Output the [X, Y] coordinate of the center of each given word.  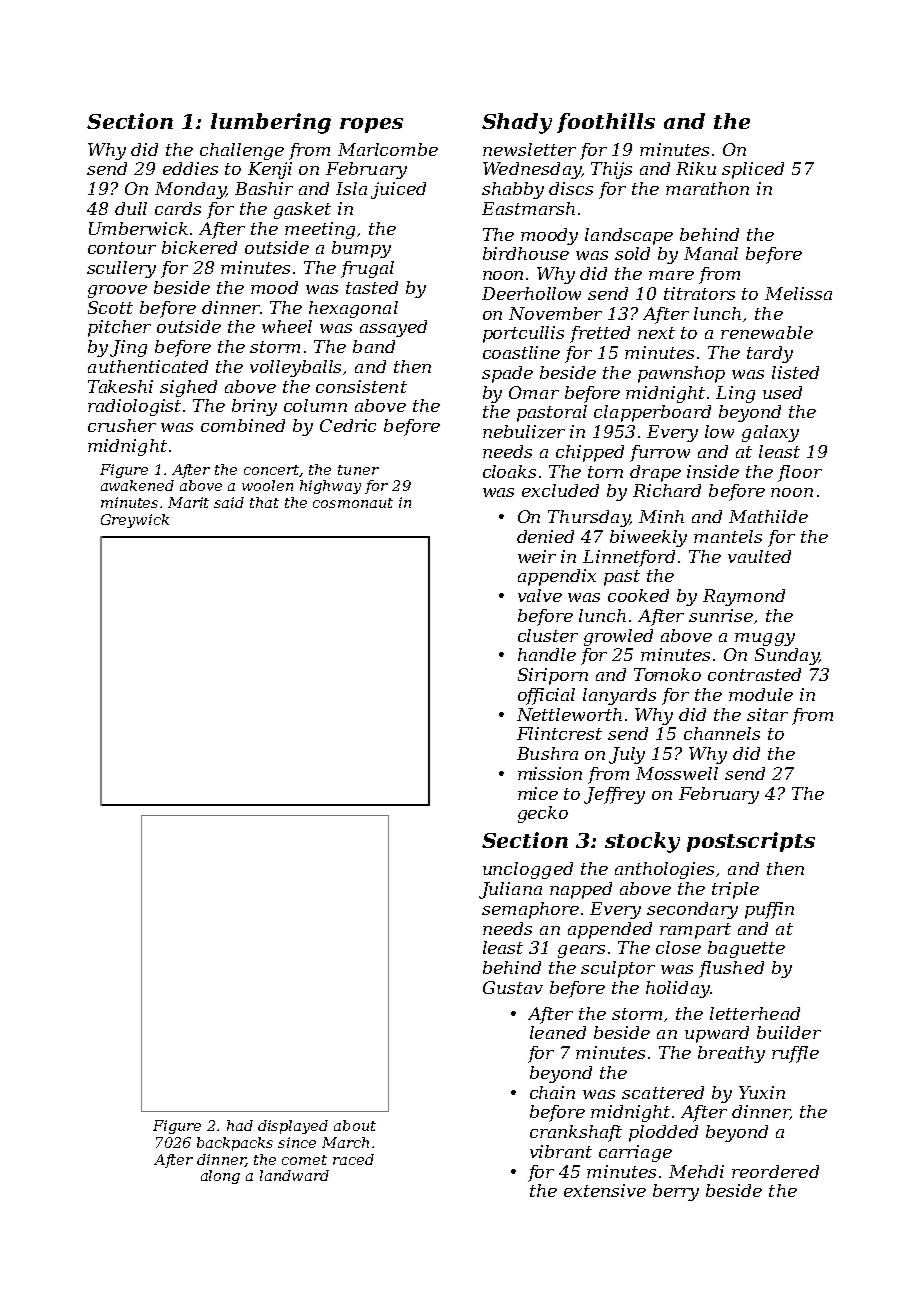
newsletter [529, 149]
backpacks [235, 1144]
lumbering [271, 123]
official [546, 696]
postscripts [751, 842]
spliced [753, 170]
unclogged [528, 870]
